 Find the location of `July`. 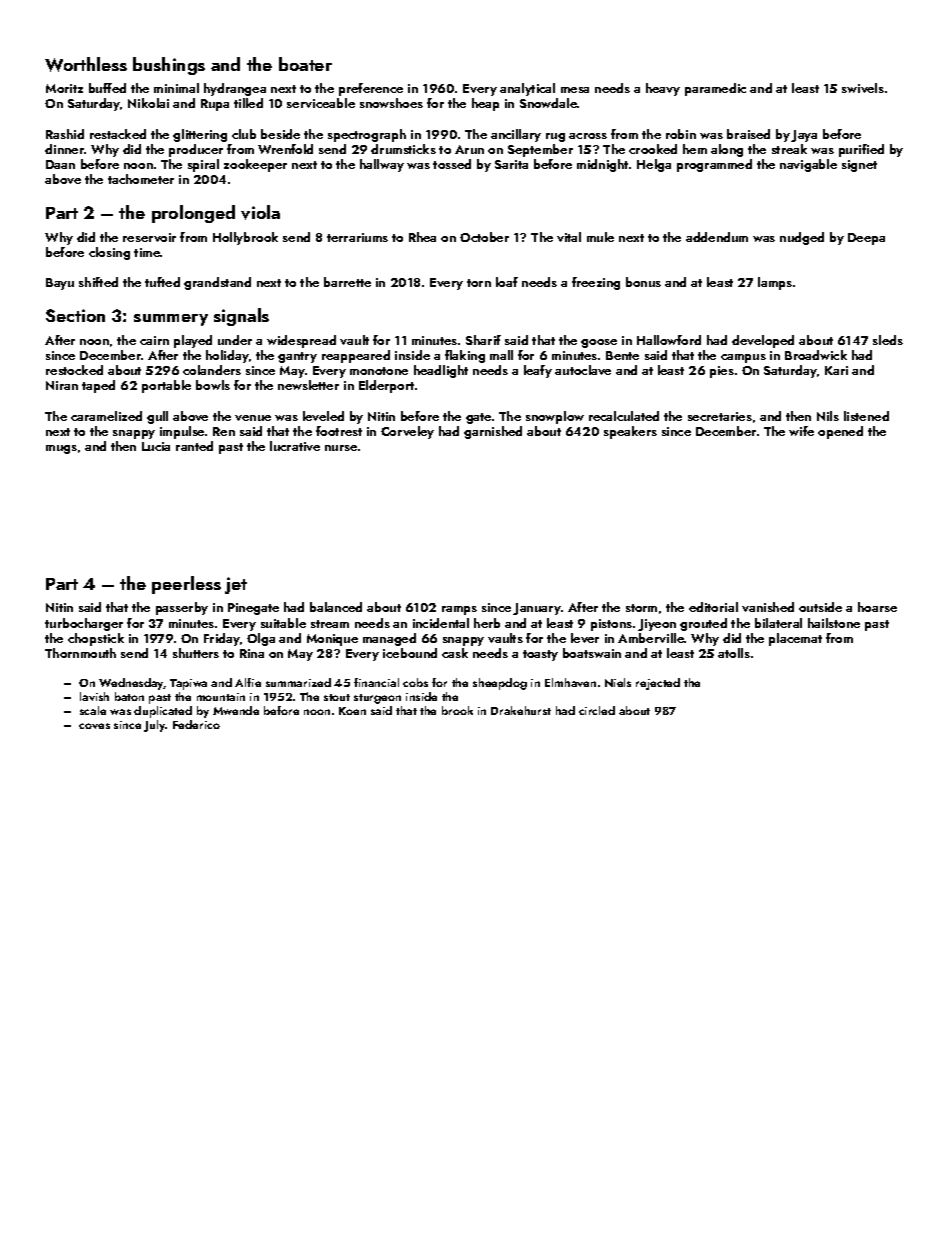

July is located at coordinates (155, 726).
